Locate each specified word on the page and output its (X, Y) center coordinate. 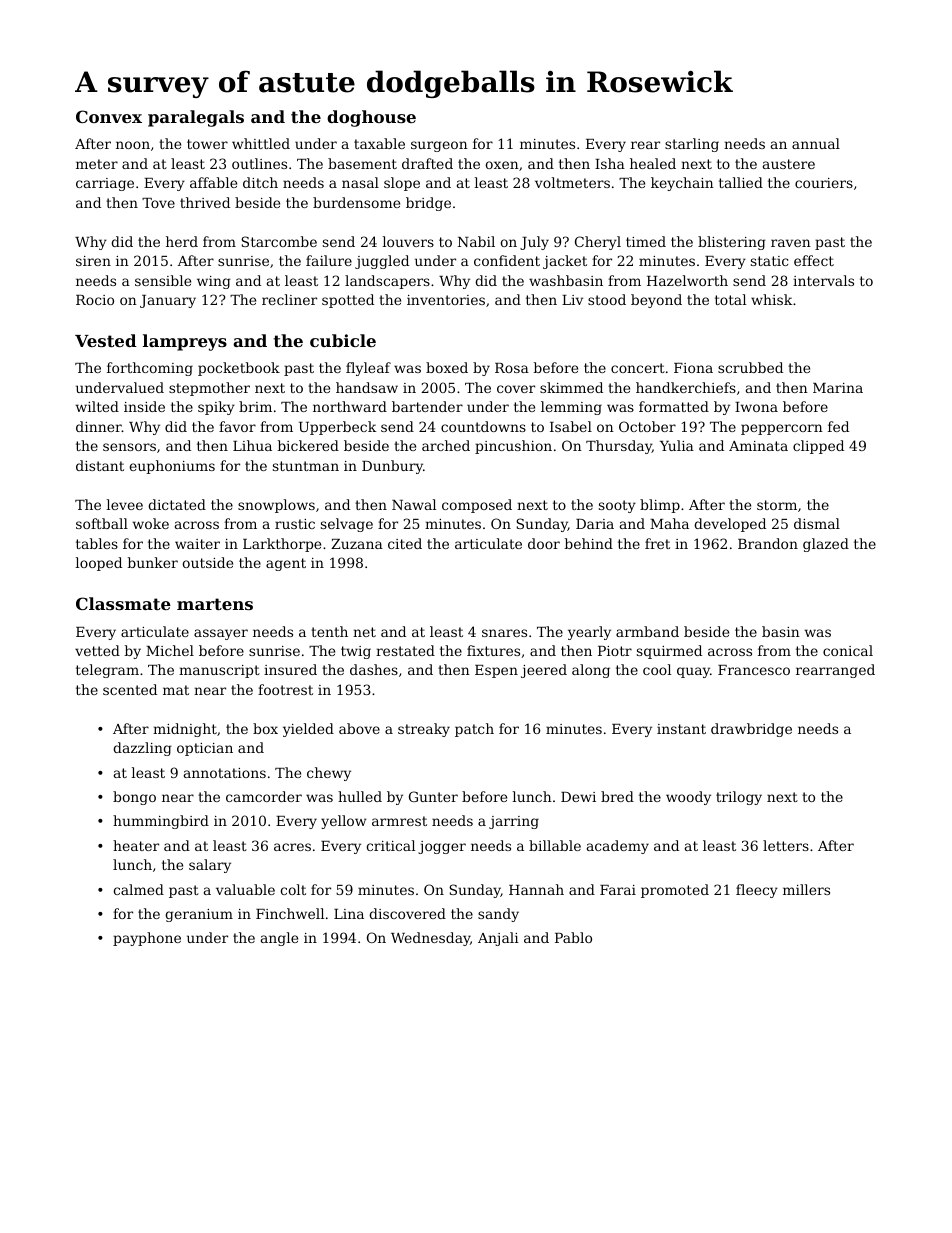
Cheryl (598, 243)
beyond (656, 301)
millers (806, 889)
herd (182, 241)
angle (279, 939)
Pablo (573, 937)
